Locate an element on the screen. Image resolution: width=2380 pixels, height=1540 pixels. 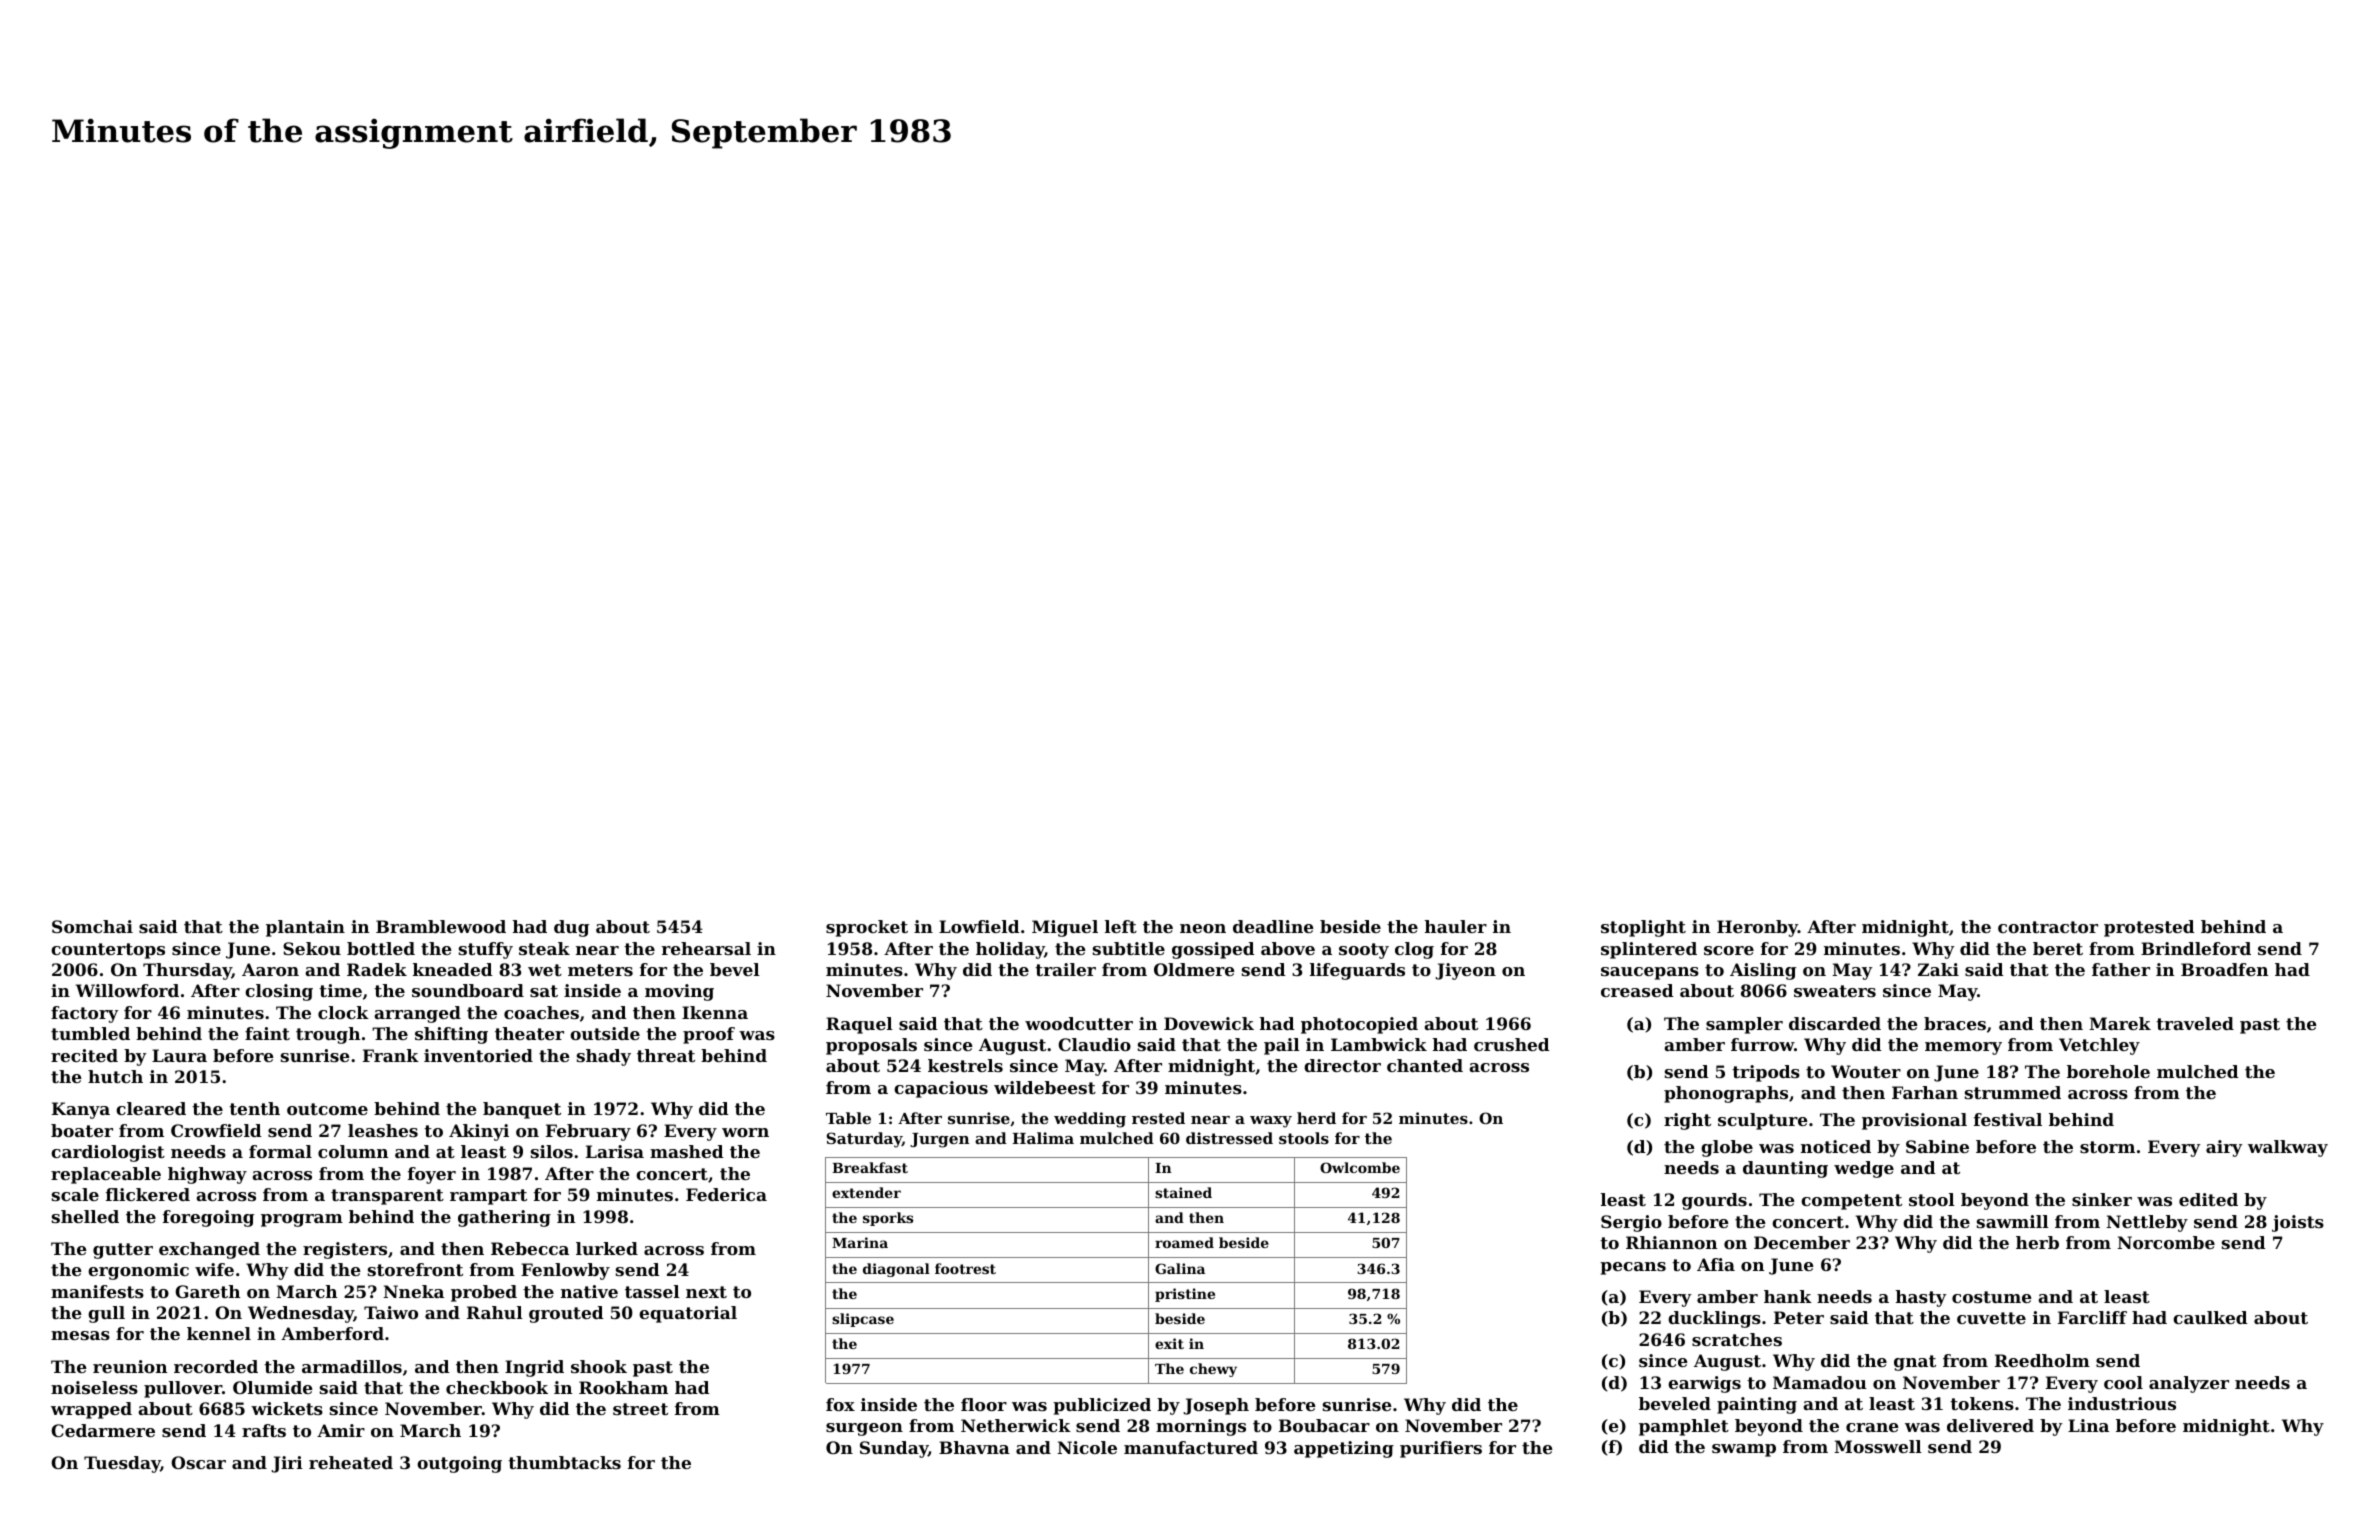
recited is located at coordinates (84, 1055).
